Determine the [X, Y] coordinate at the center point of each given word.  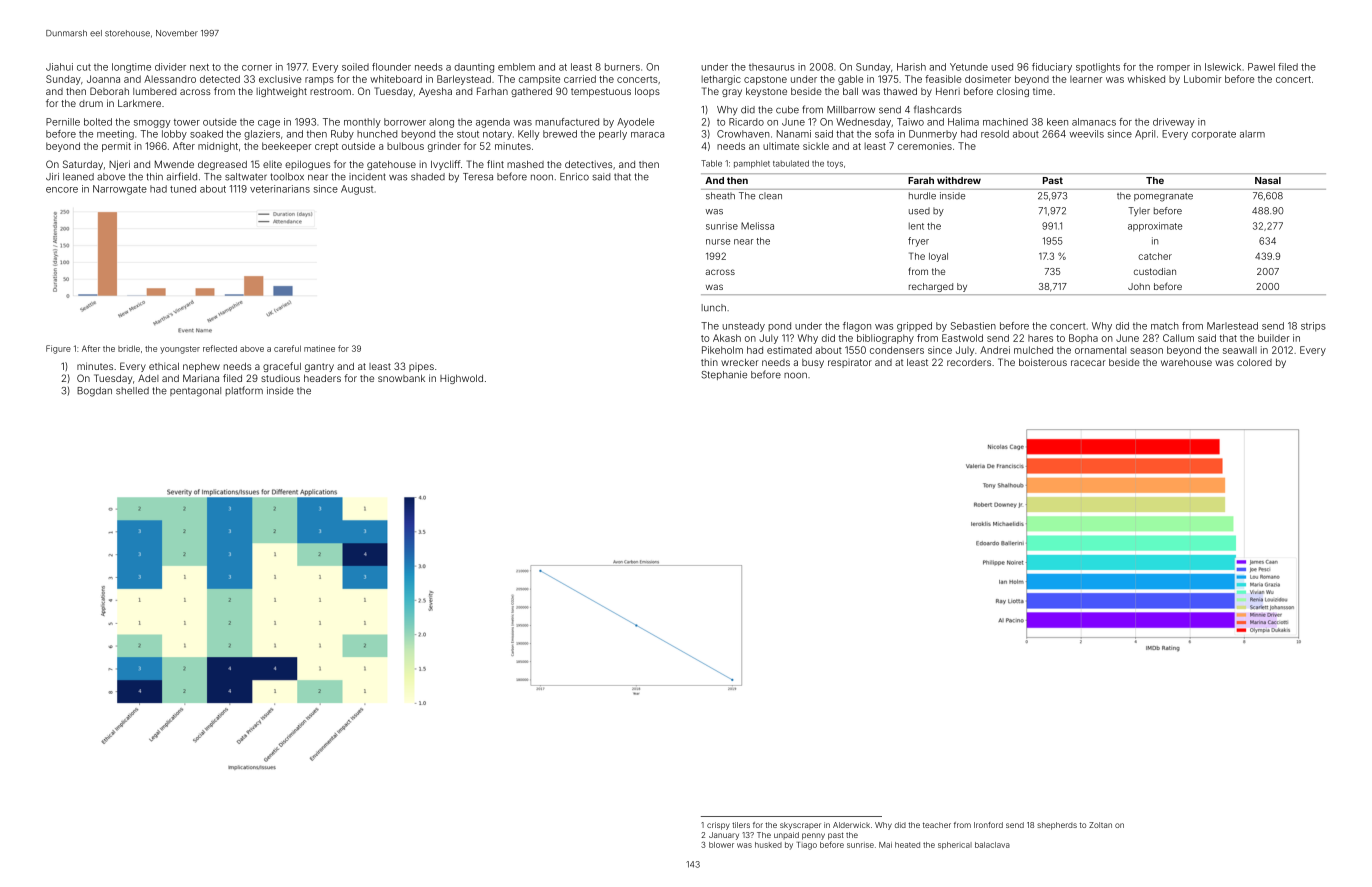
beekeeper [287, 147]
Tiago [807, 846]
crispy [718, 826]
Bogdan [94, 392]
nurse [718, 242]
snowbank [401, 378]
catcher [1155, 256]
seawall [1240, 350]
